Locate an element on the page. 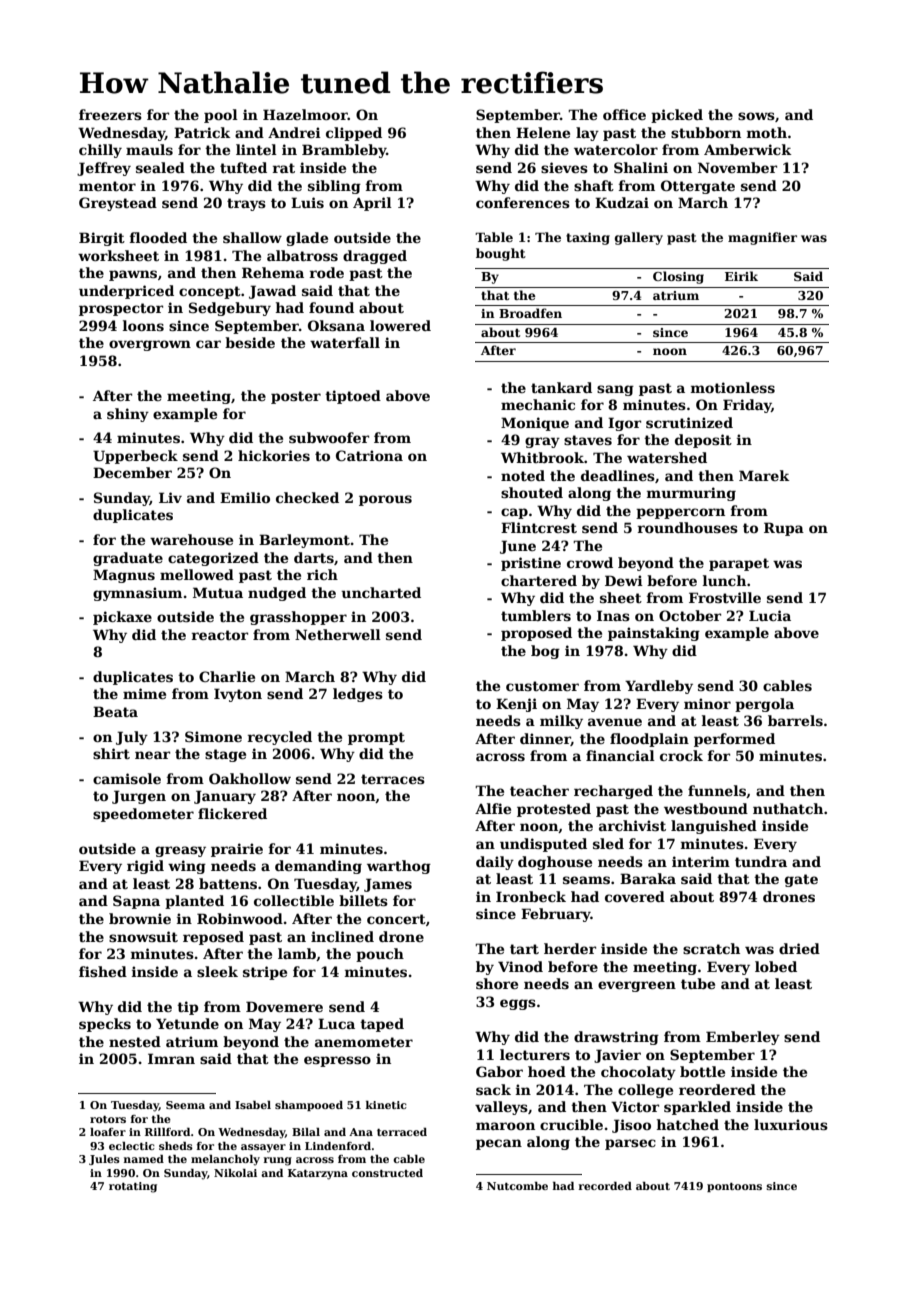  terraces is located at coordinates (393, 779).
